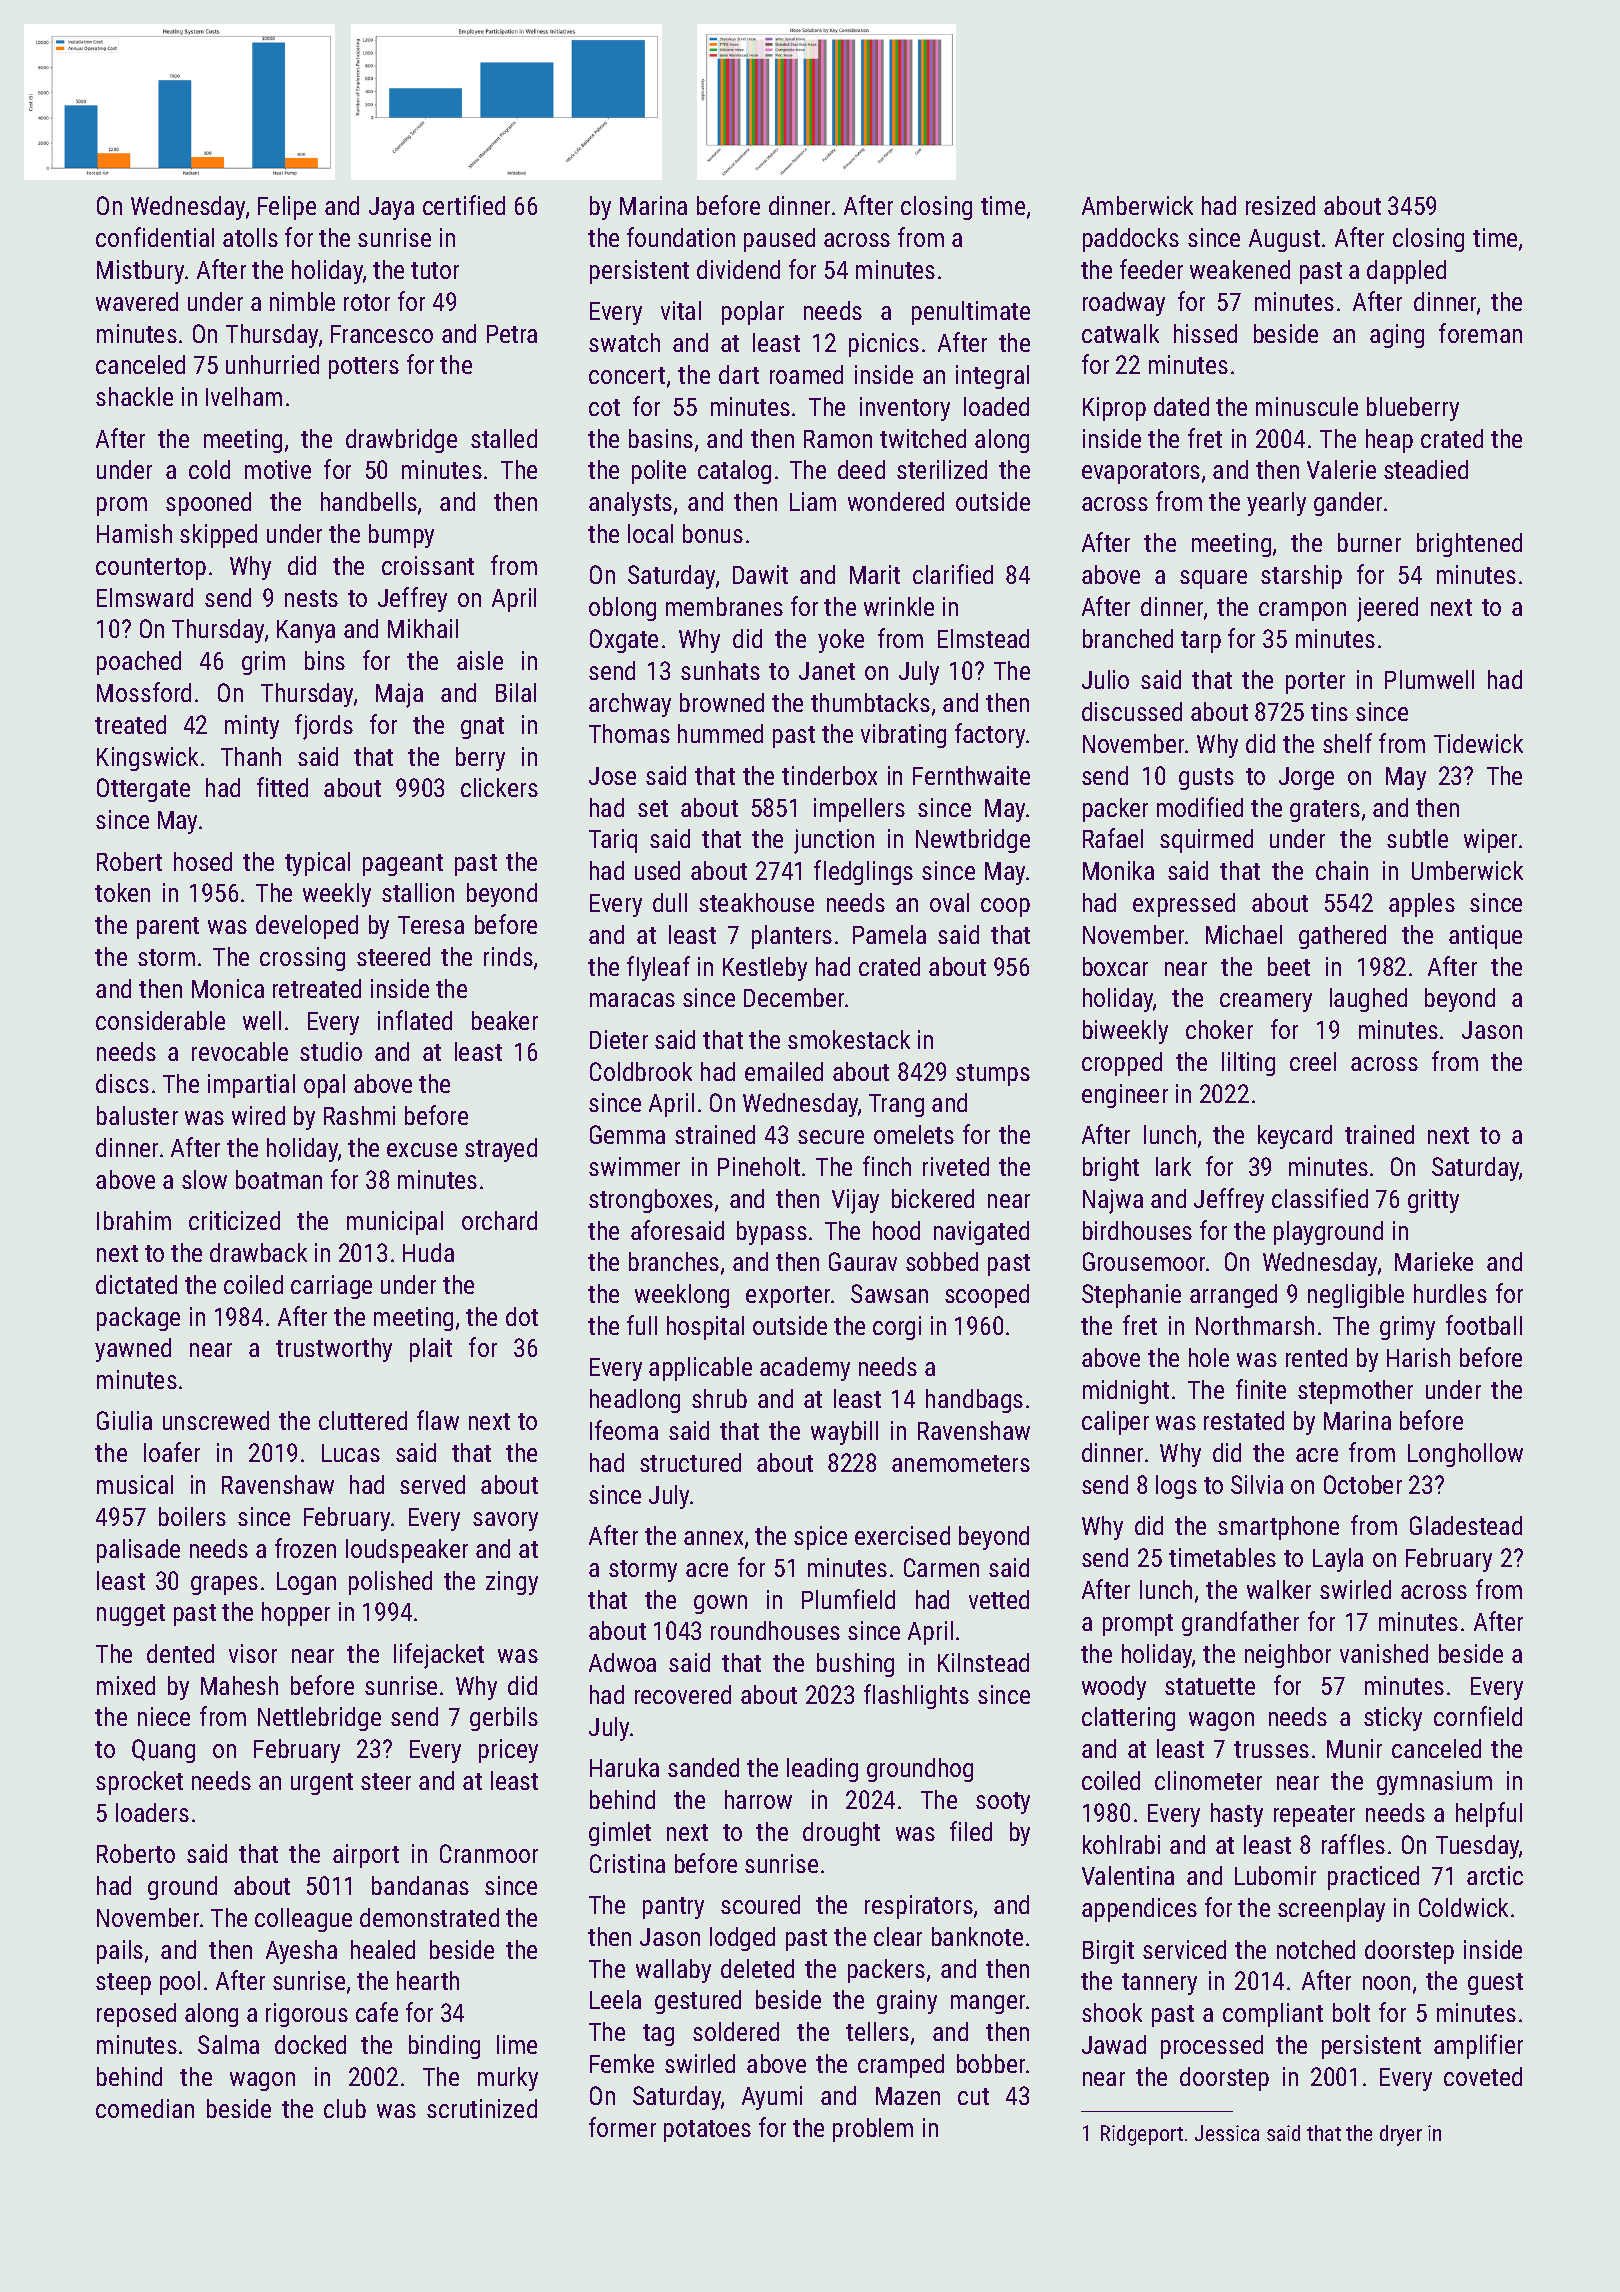 Image resolution: width=1620 pixels, height=2292 pixels. Describe the element at coordinates (1465, 1455) in the document. I see `Longhollow` at that location.
